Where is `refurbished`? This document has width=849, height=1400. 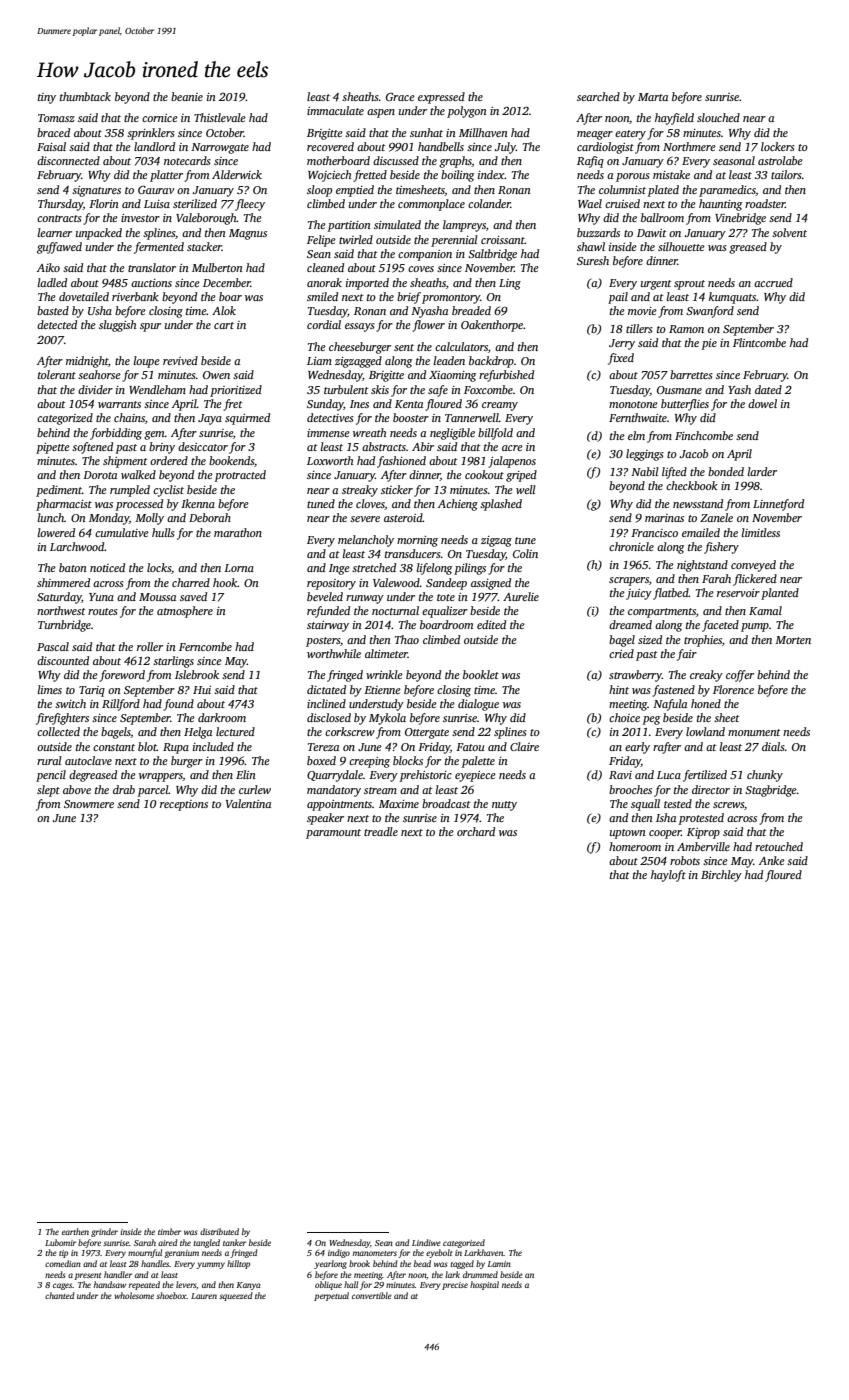
refurbished is located at coordinates (506, 376).
